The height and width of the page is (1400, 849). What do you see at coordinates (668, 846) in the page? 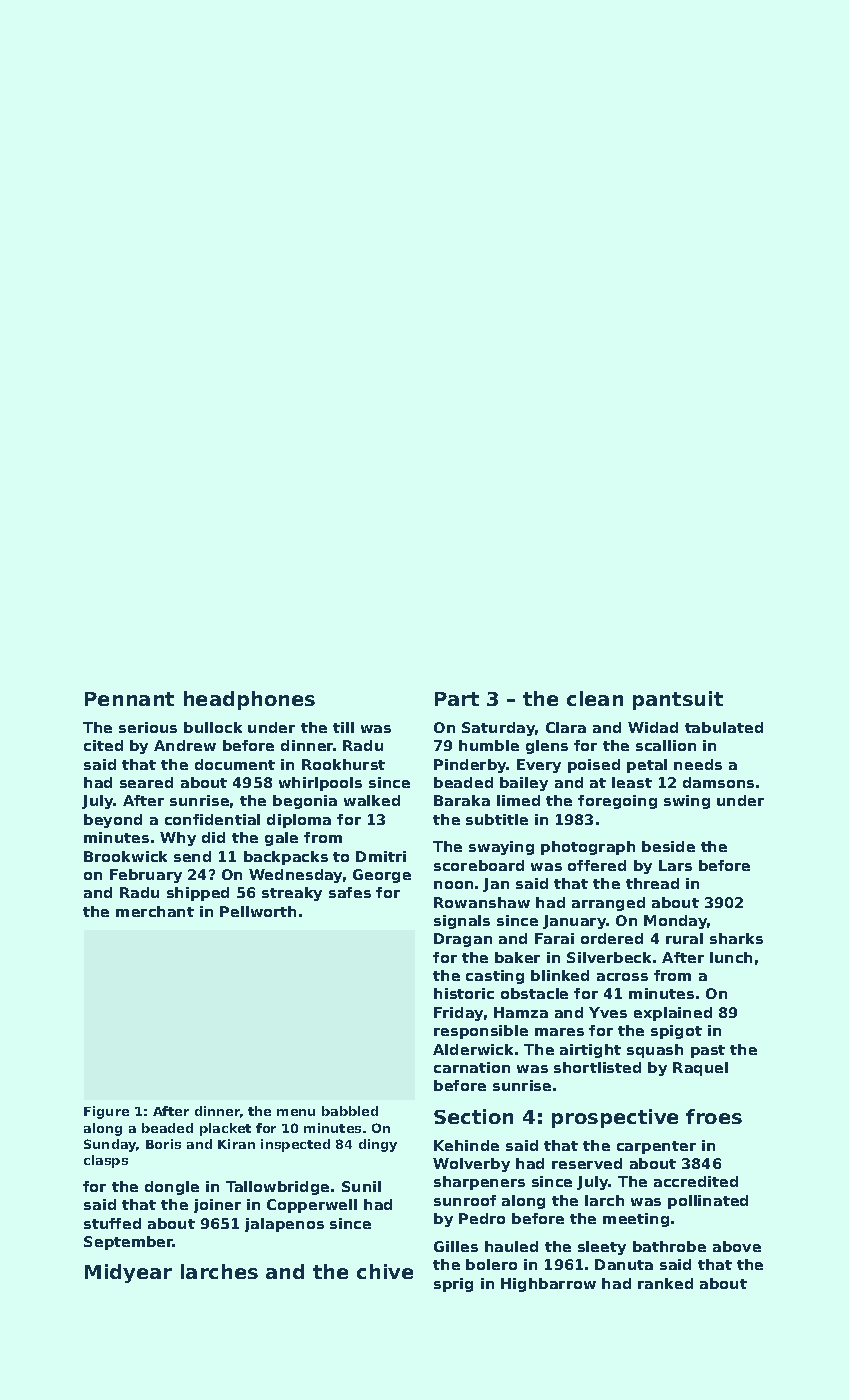
I see `beside` at bounding box center [668, 846].
